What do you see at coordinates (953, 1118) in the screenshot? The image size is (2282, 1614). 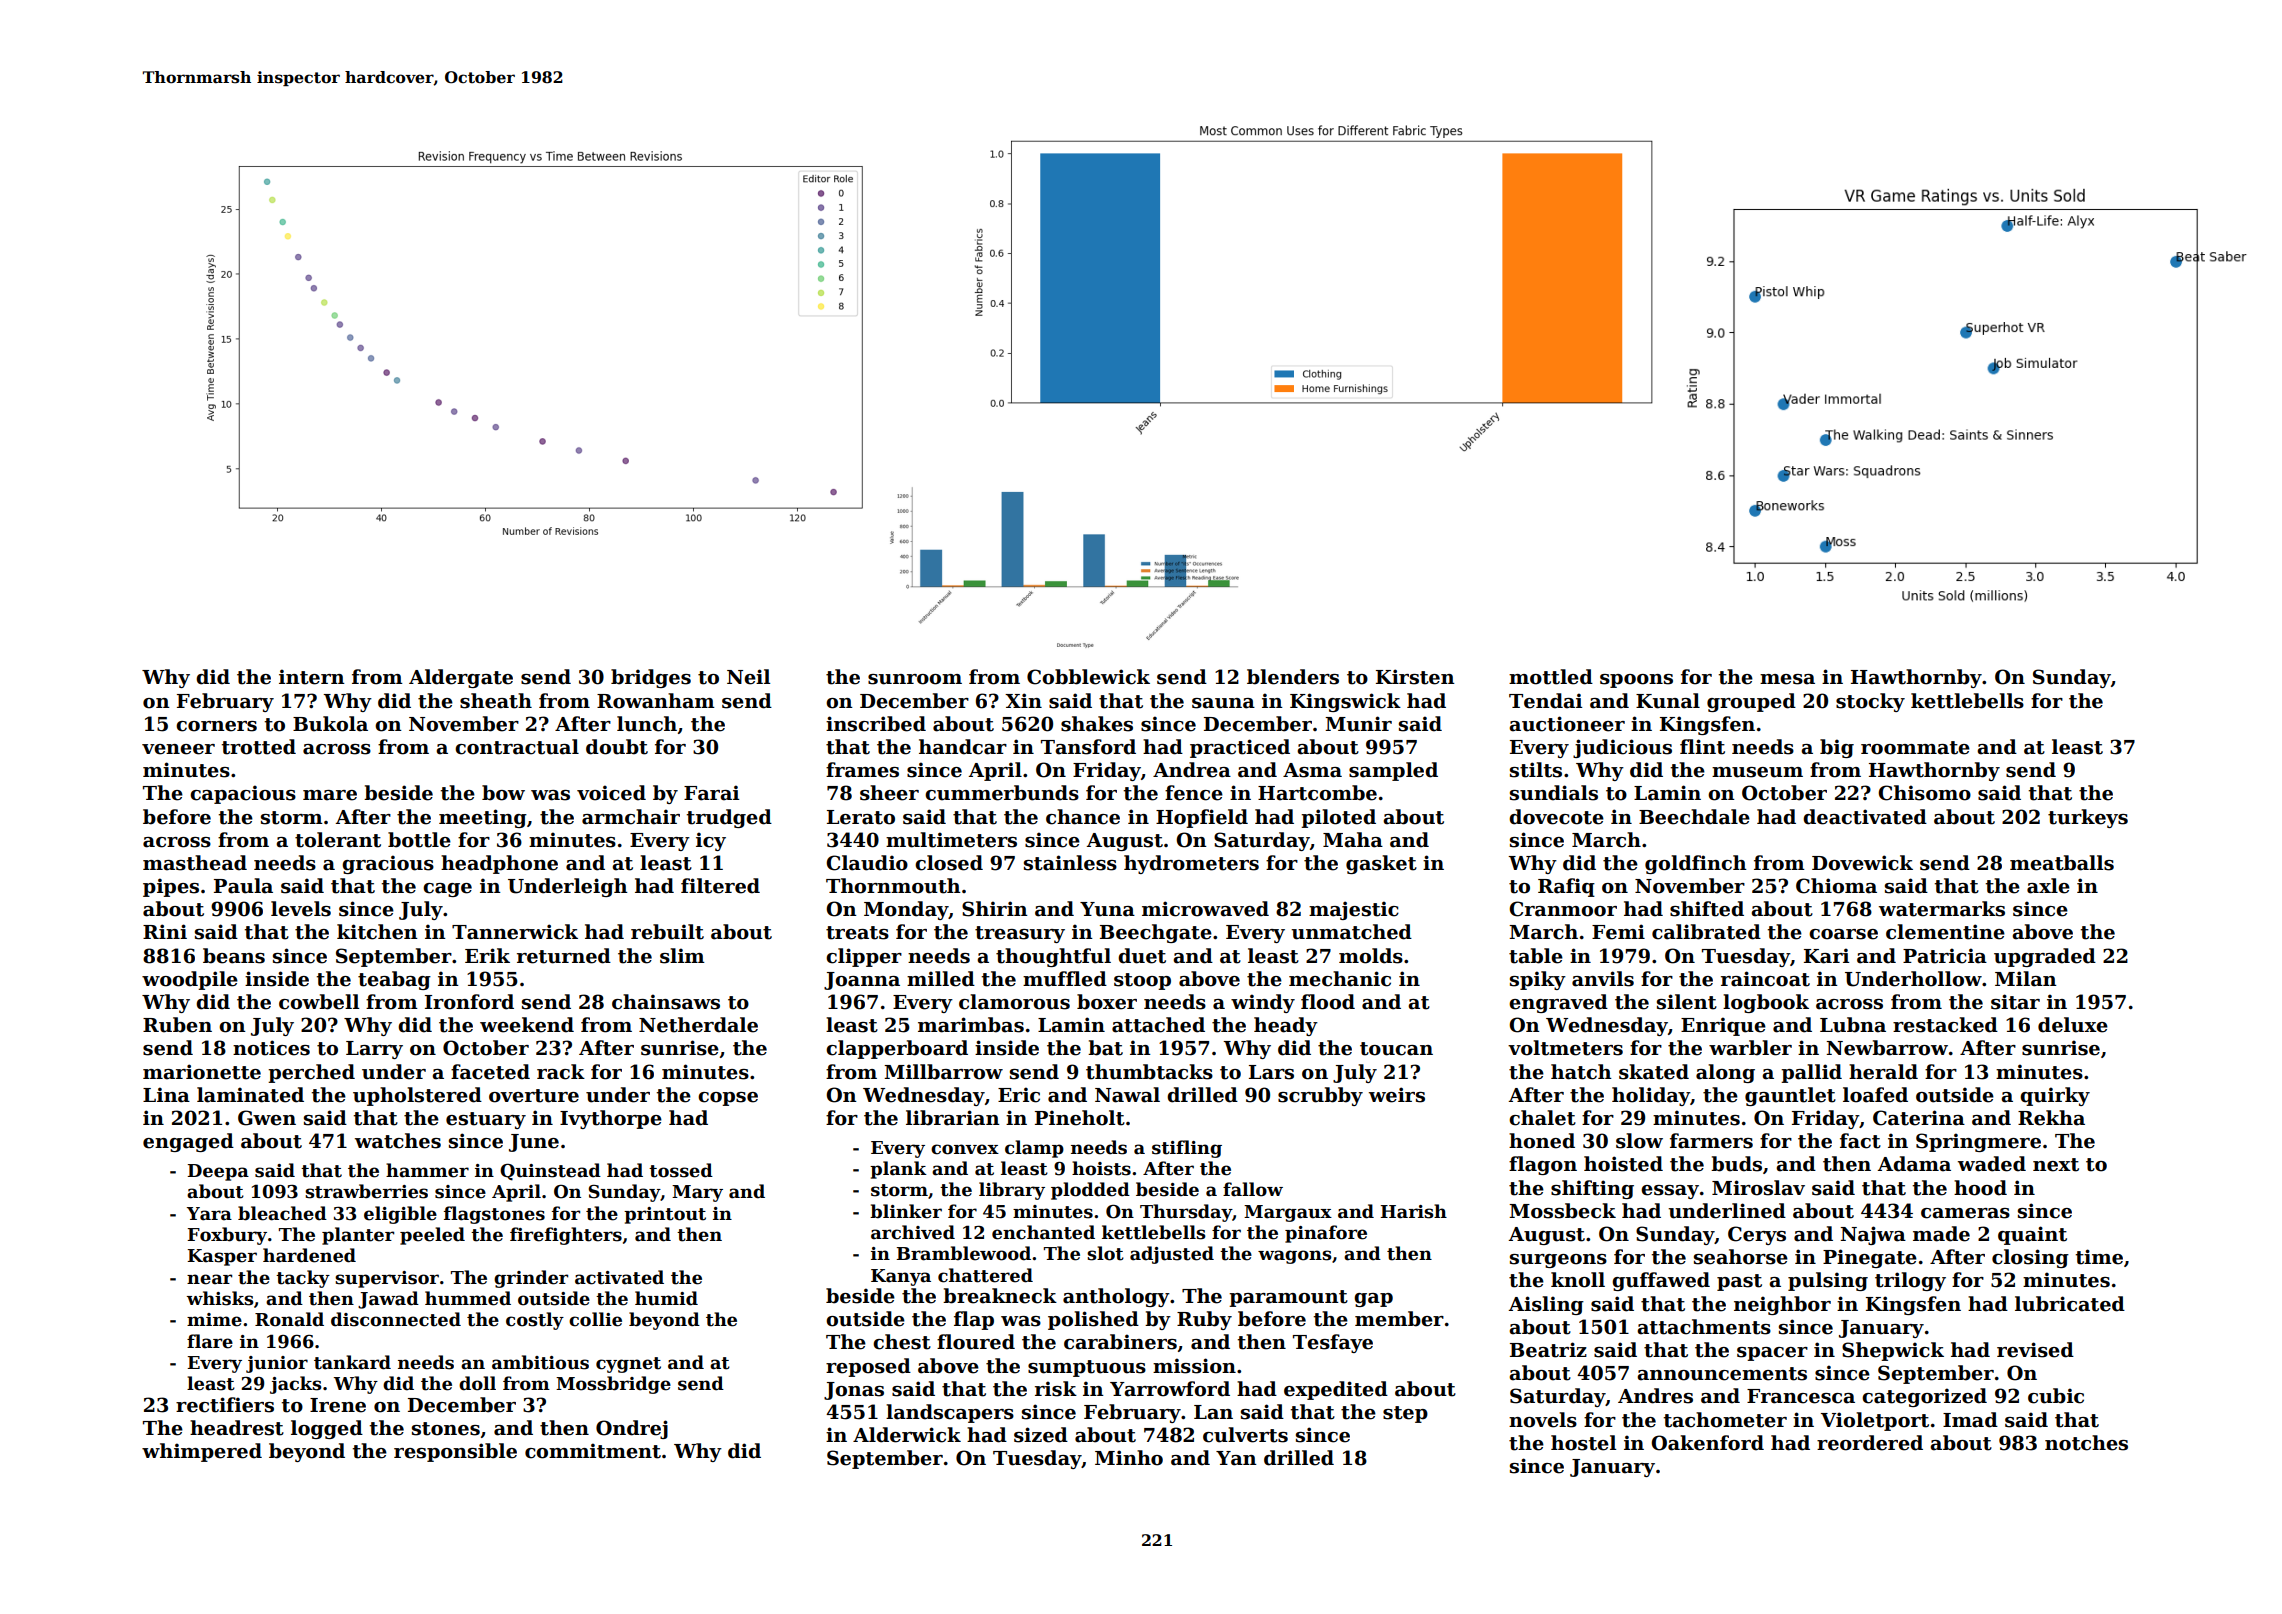 I see `librarian` at bounding box center [953, 1118].
